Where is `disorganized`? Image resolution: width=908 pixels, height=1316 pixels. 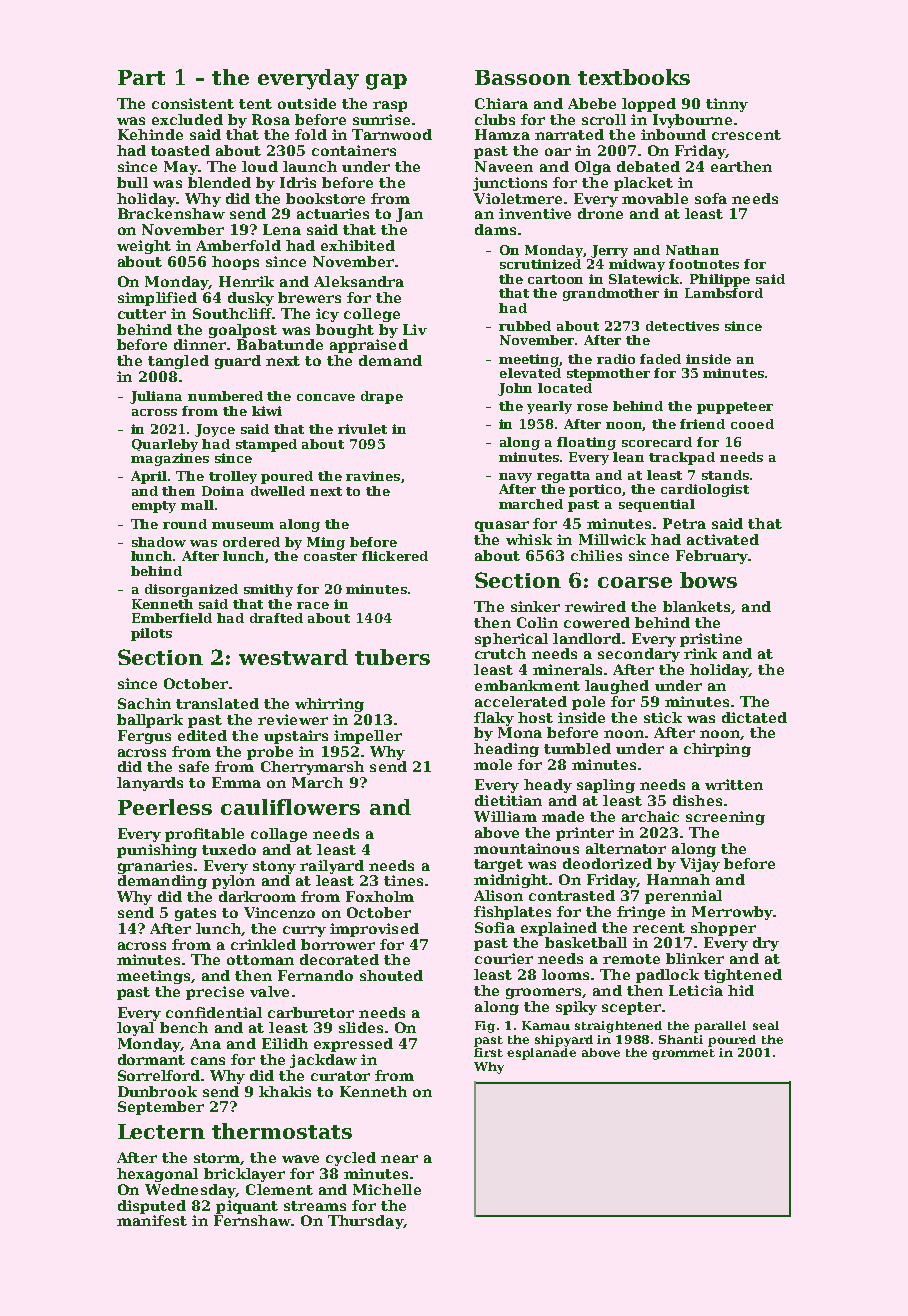
disorganized is located at coordinates (191, 590).
